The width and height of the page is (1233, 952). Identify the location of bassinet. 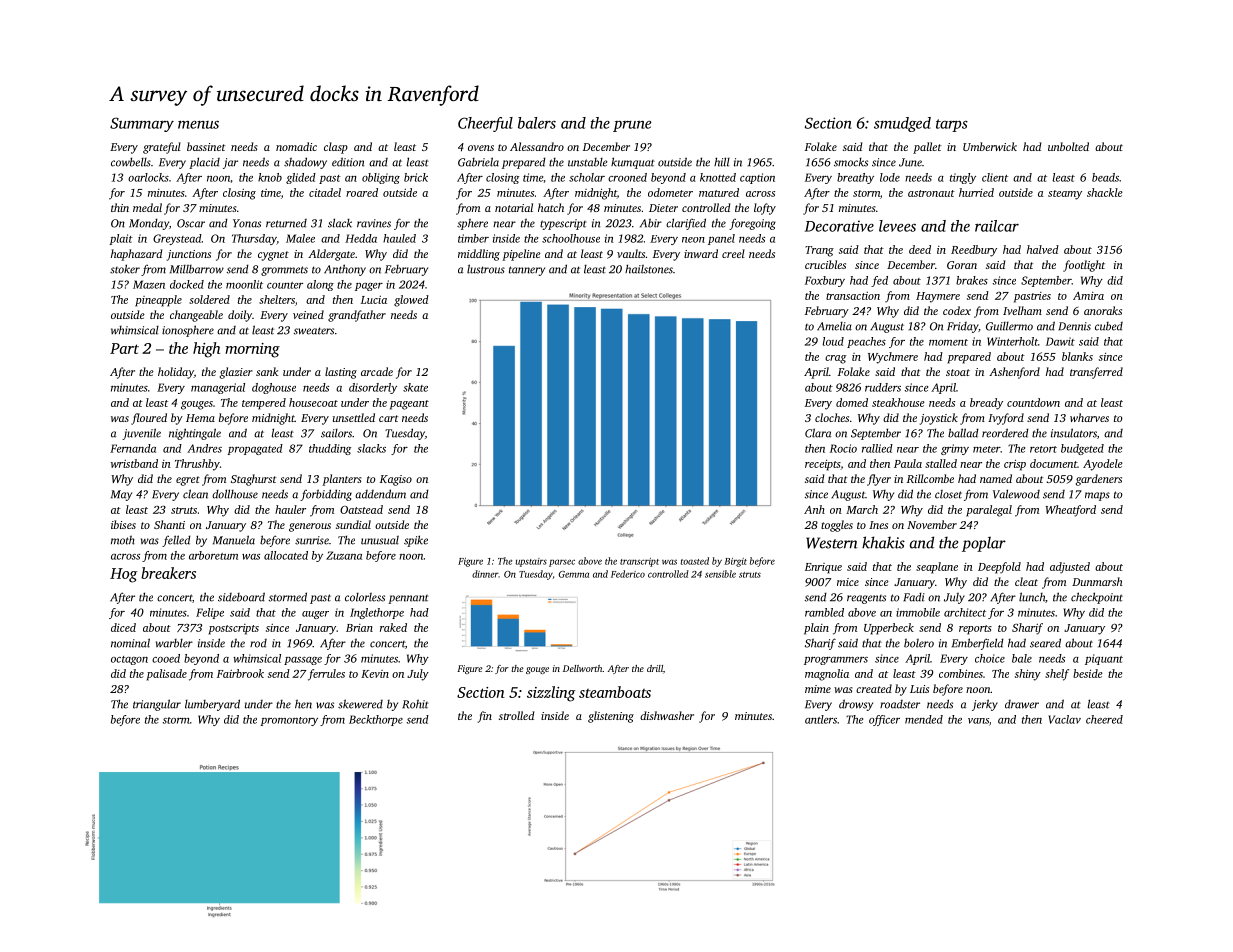
(206, 146).
